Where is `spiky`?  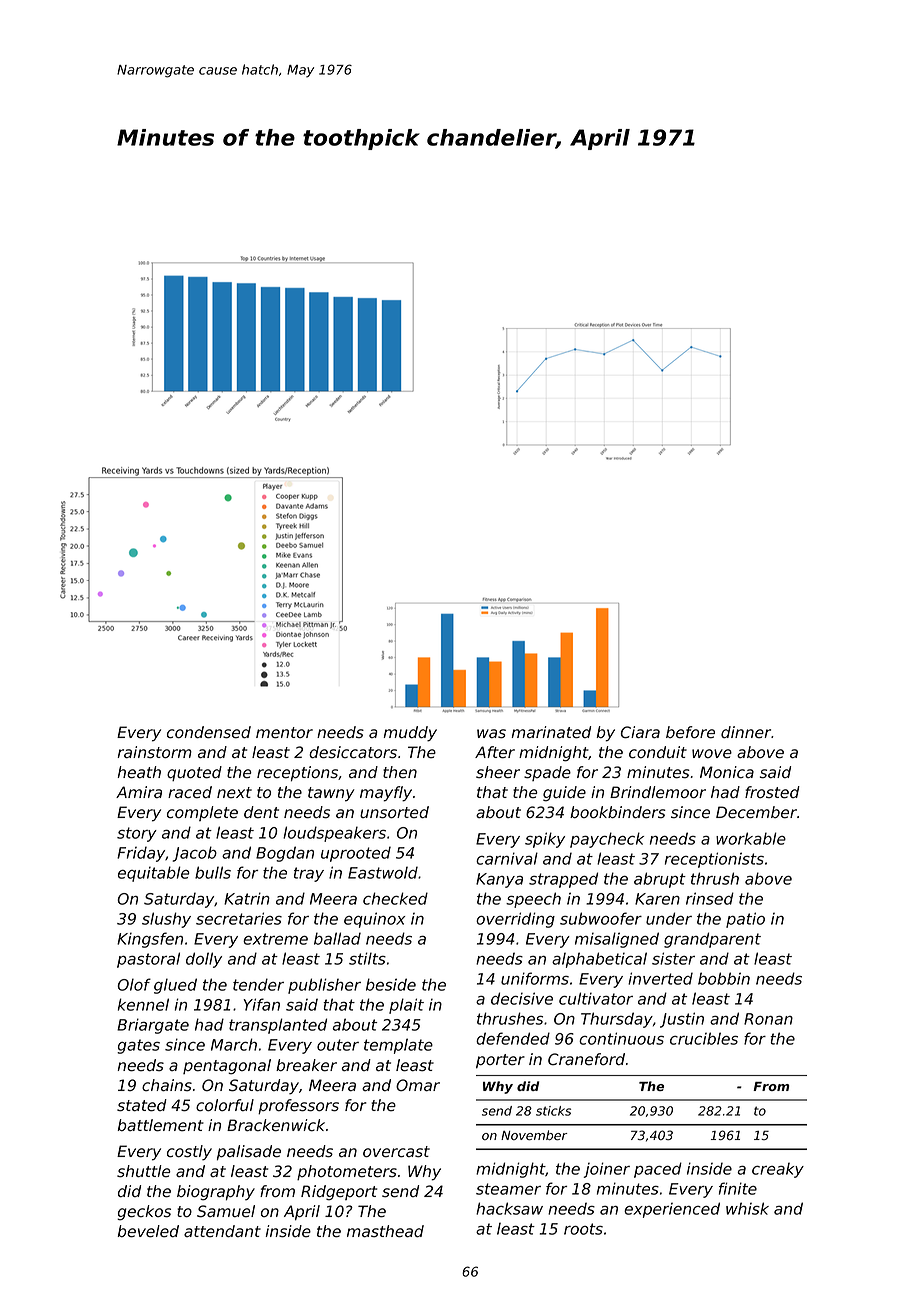
spiky is located at coordinates (545, 840).
